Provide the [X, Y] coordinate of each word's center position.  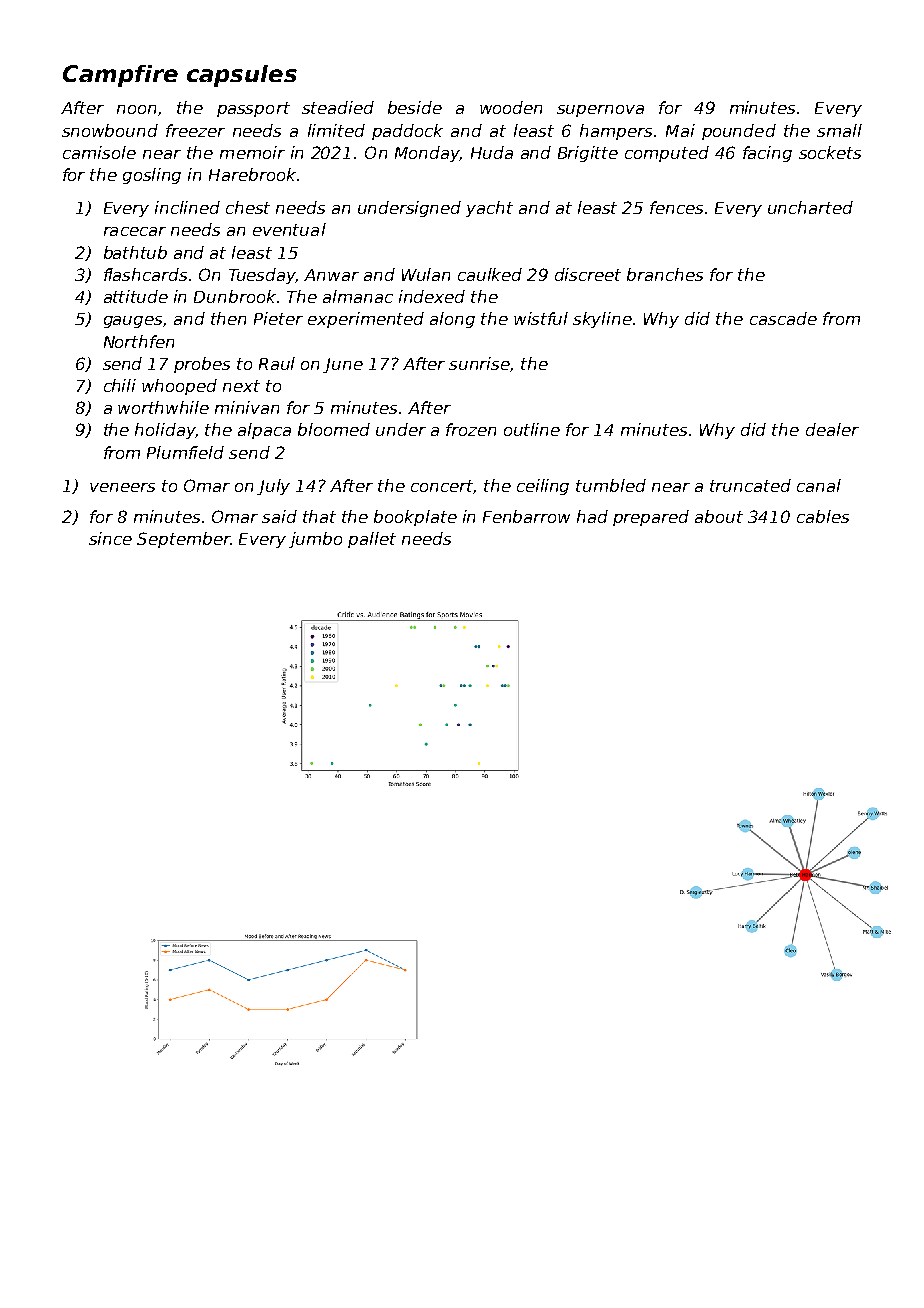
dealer [832, 429]
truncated [750, 485]
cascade [783, 318]
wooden [511, 107]
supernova [600, 111]
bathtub [135, 252]
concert [442, 487]
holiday [165, 431]
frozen [471, 429]
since [110, 538]
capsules [242, 76]
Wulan [426, 274]
